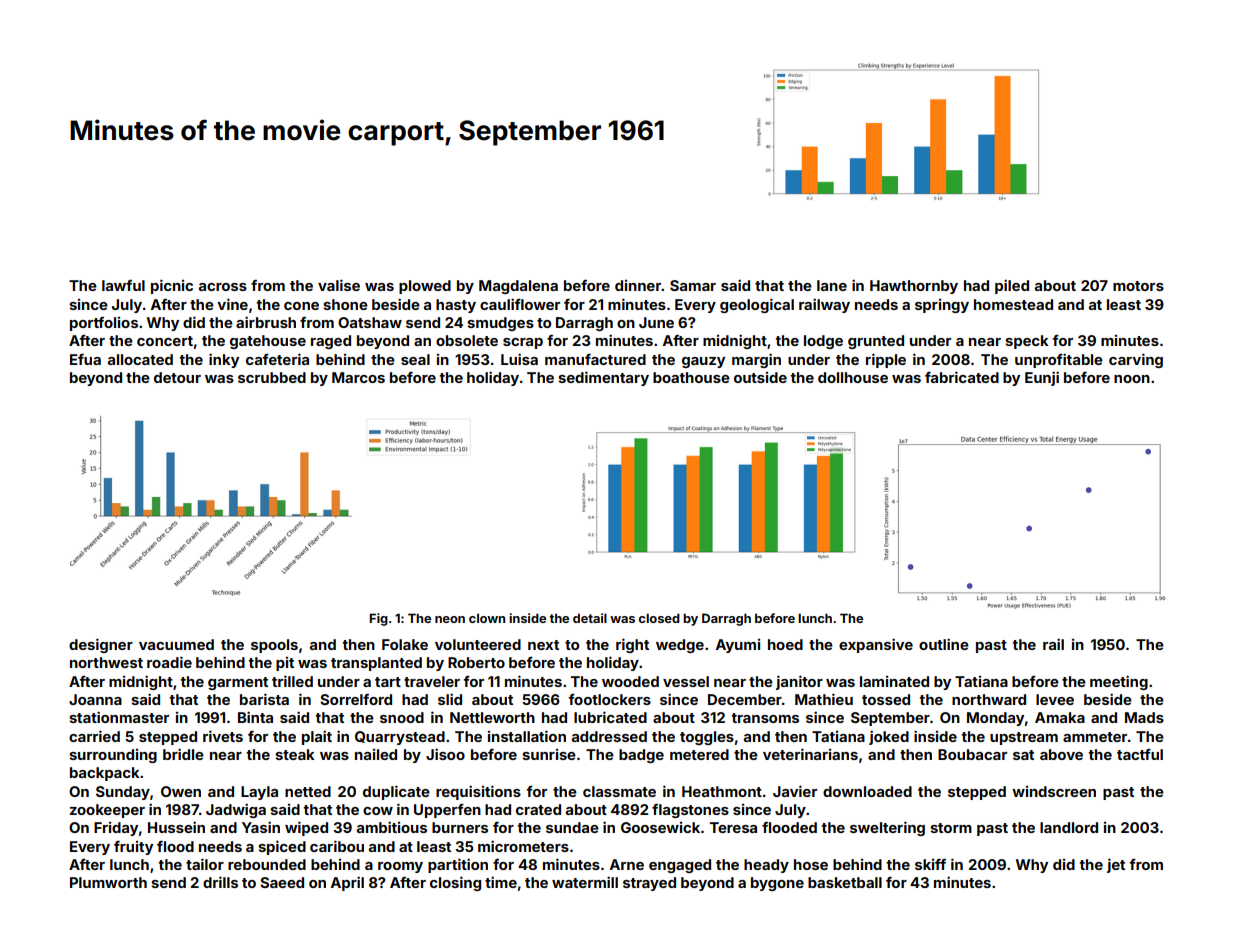 Image resolution: width=1233 pixels, height=952 pixels. Describe the element at coordinates (649, 884) in the image. I see `strayed` at that location.
